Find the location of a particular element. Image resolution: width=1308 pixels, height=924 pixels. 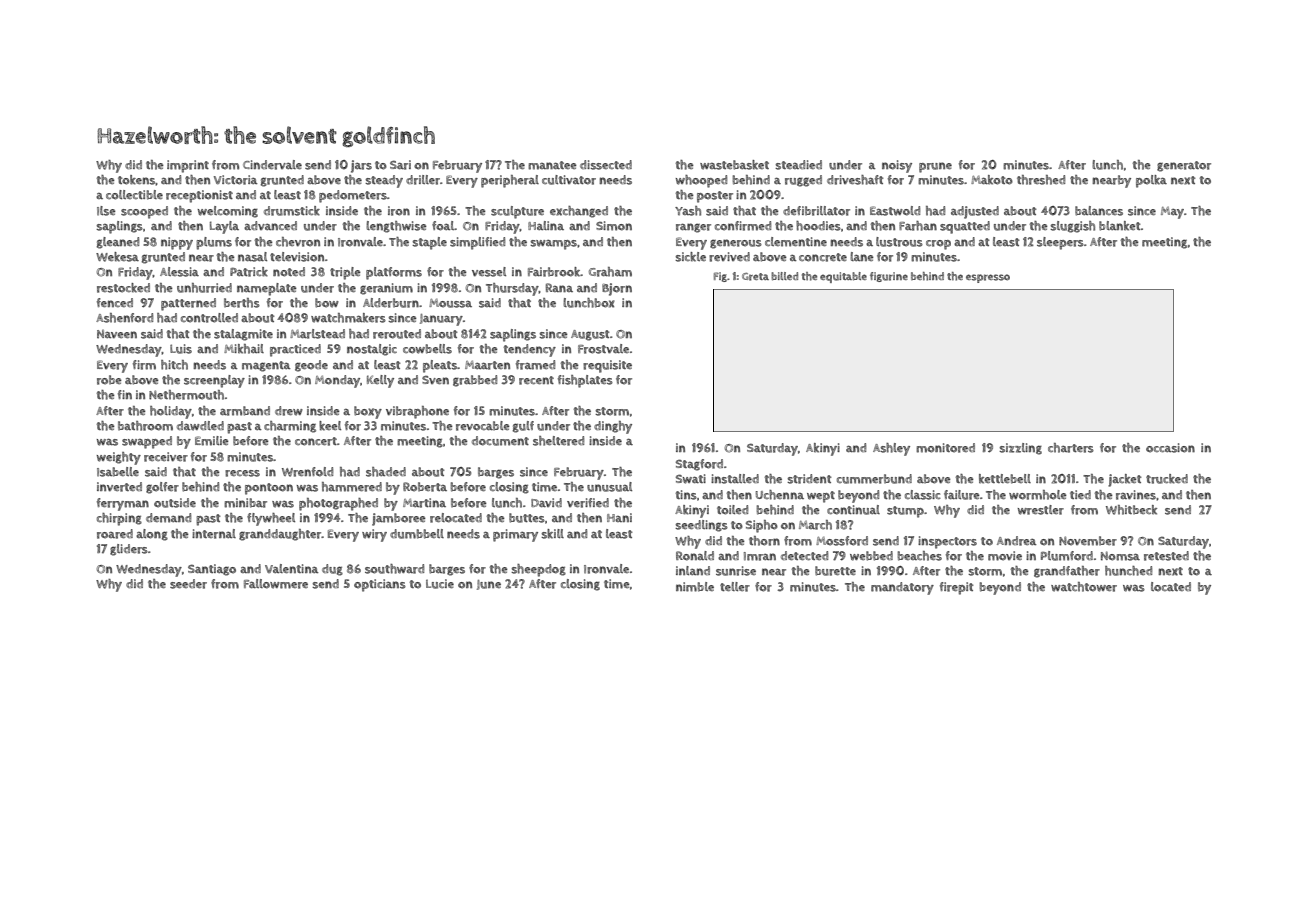

Frostvale is located at coordinates (603, 349).
